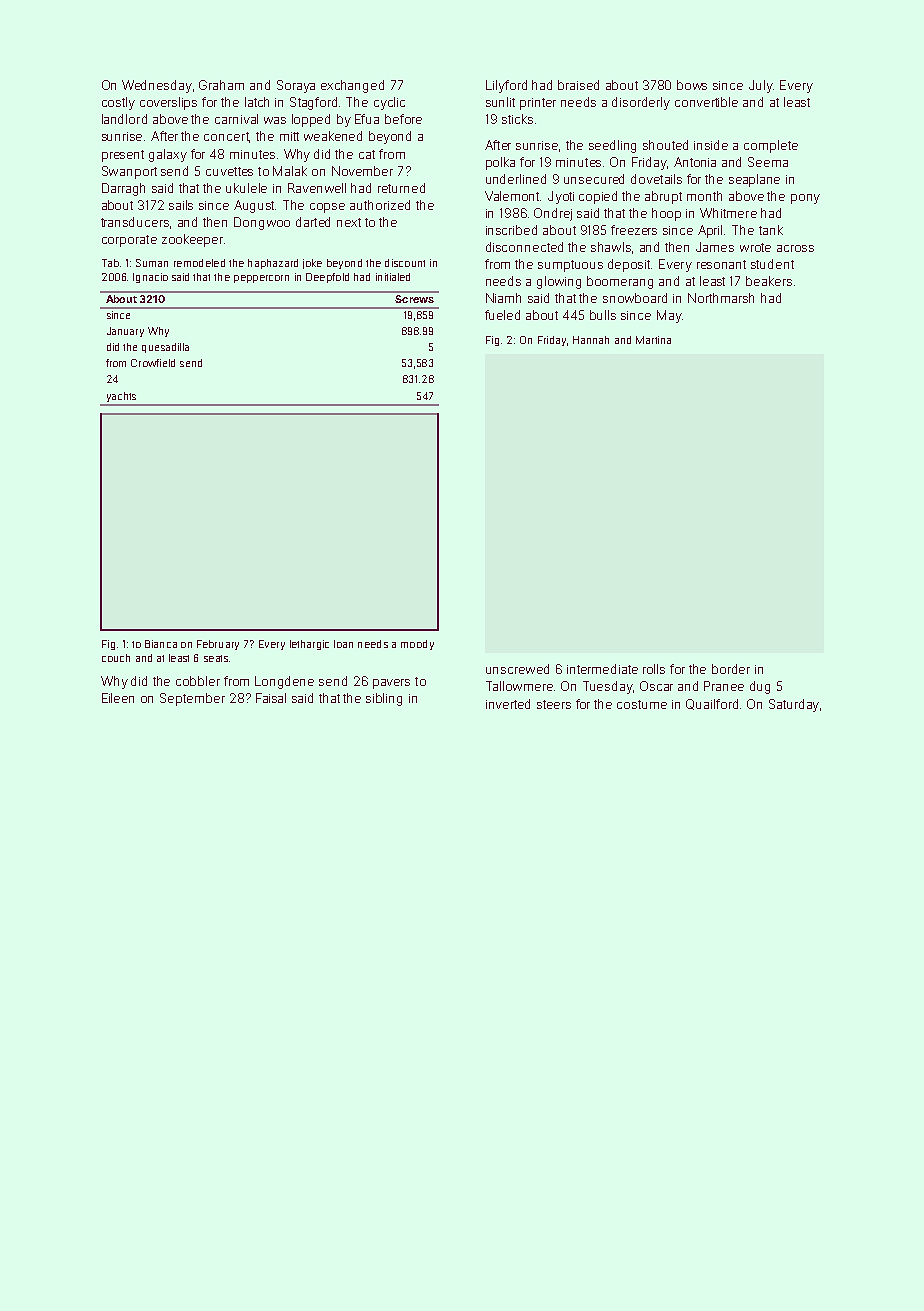 Image resolution: width=924 pixels, height=1311 pixels. I want to click on Martina, so click(653, 340).
